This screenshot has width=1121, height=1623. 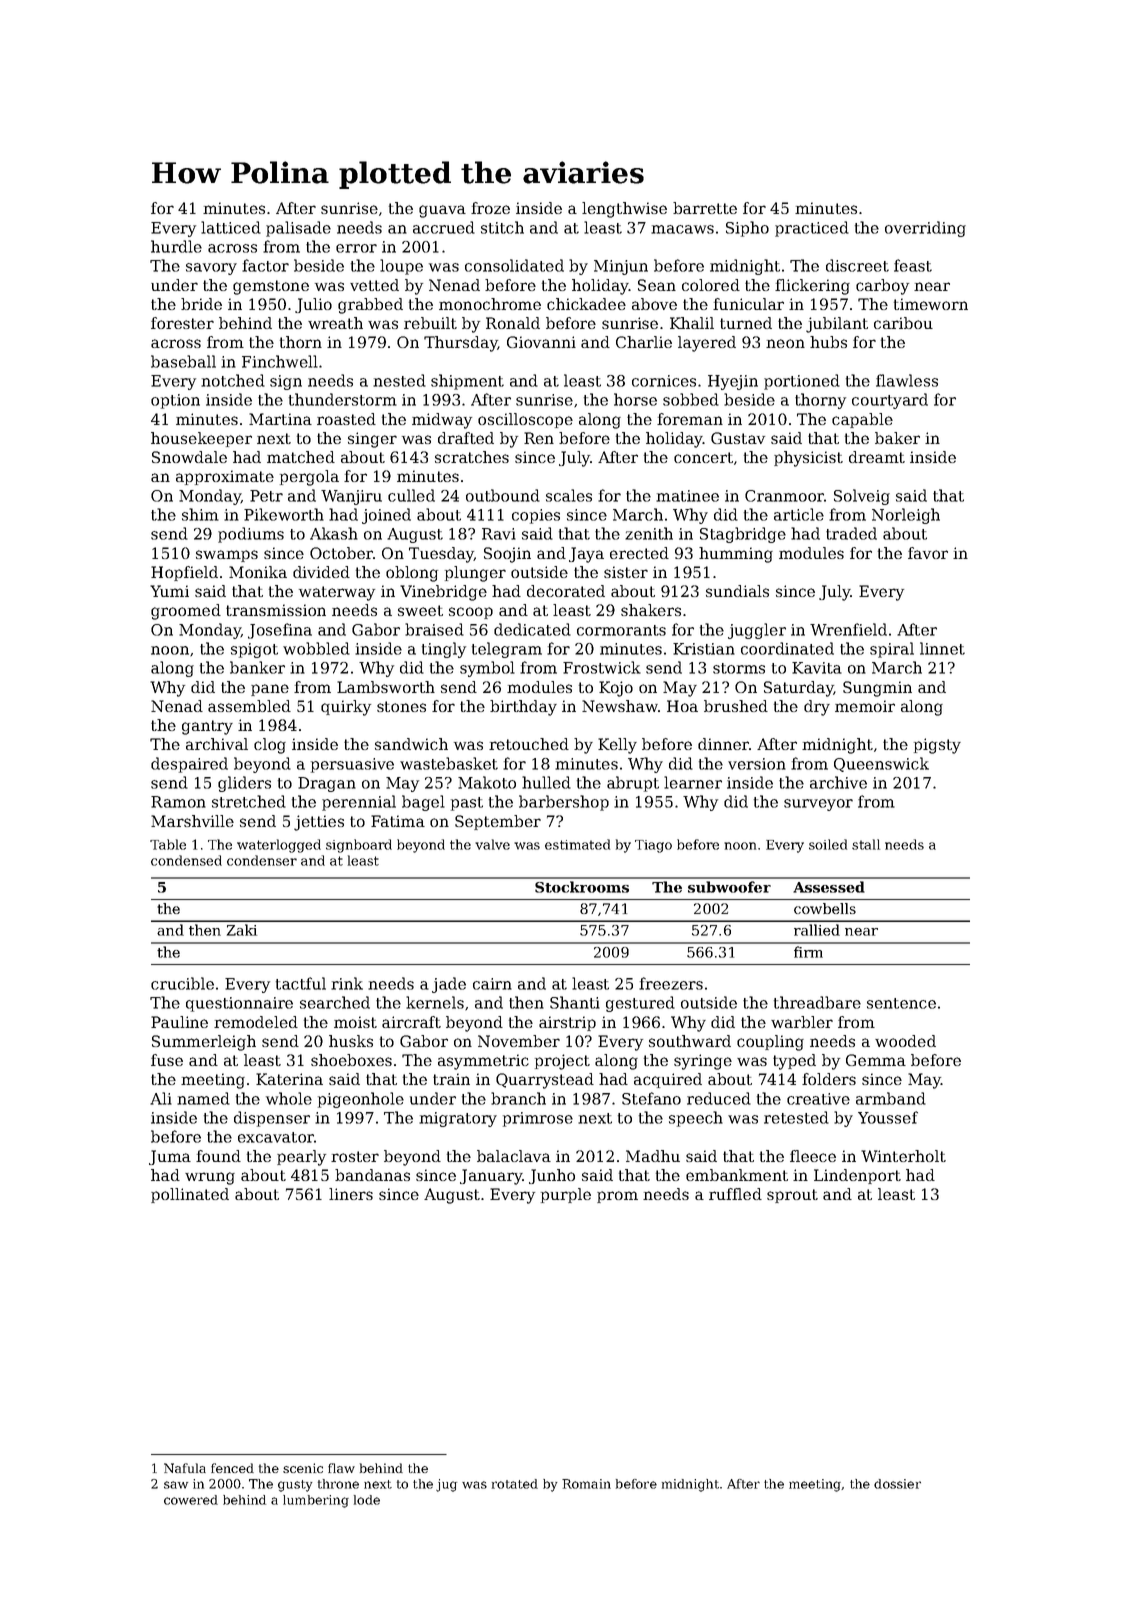 I want to click on groomed, so click(x=186, y=612).
